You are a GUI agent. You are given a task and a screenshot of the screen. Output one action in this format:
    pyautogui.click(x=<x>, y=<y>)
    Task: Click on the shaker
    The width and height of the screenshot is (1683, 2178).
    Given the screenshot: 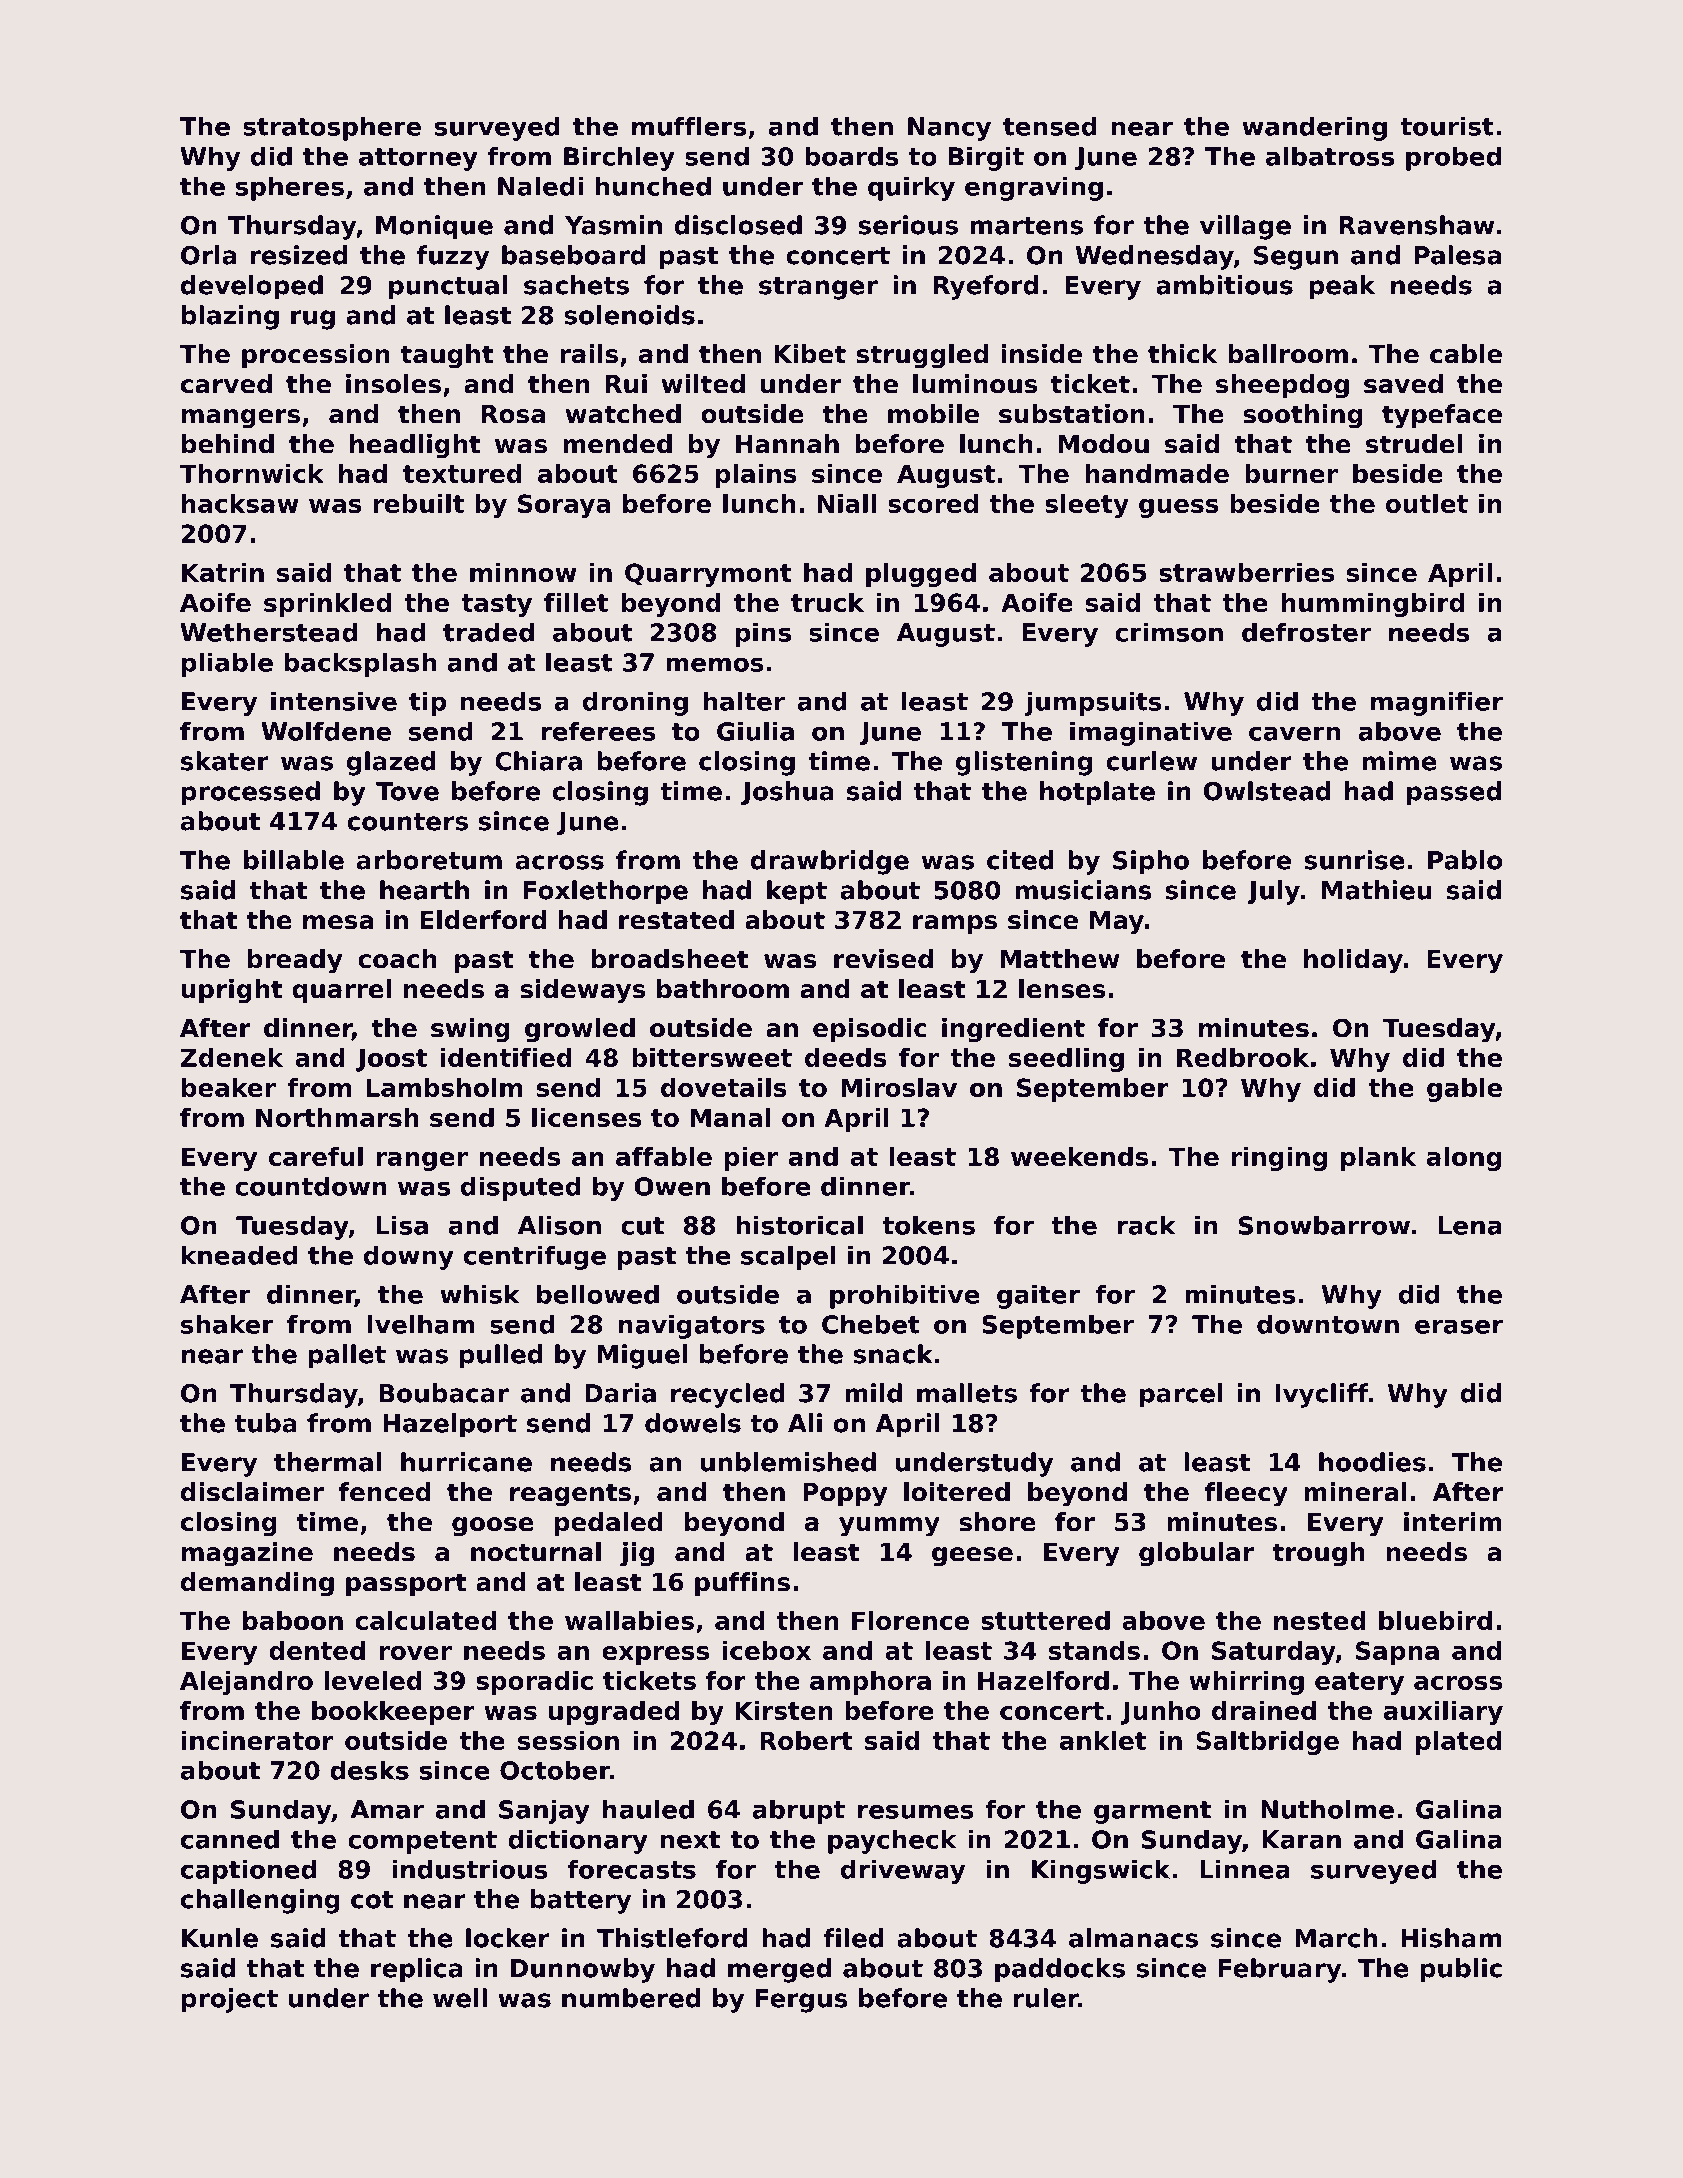 What is the action you would take?
    pyautogui.click(x=227, y=1324)
